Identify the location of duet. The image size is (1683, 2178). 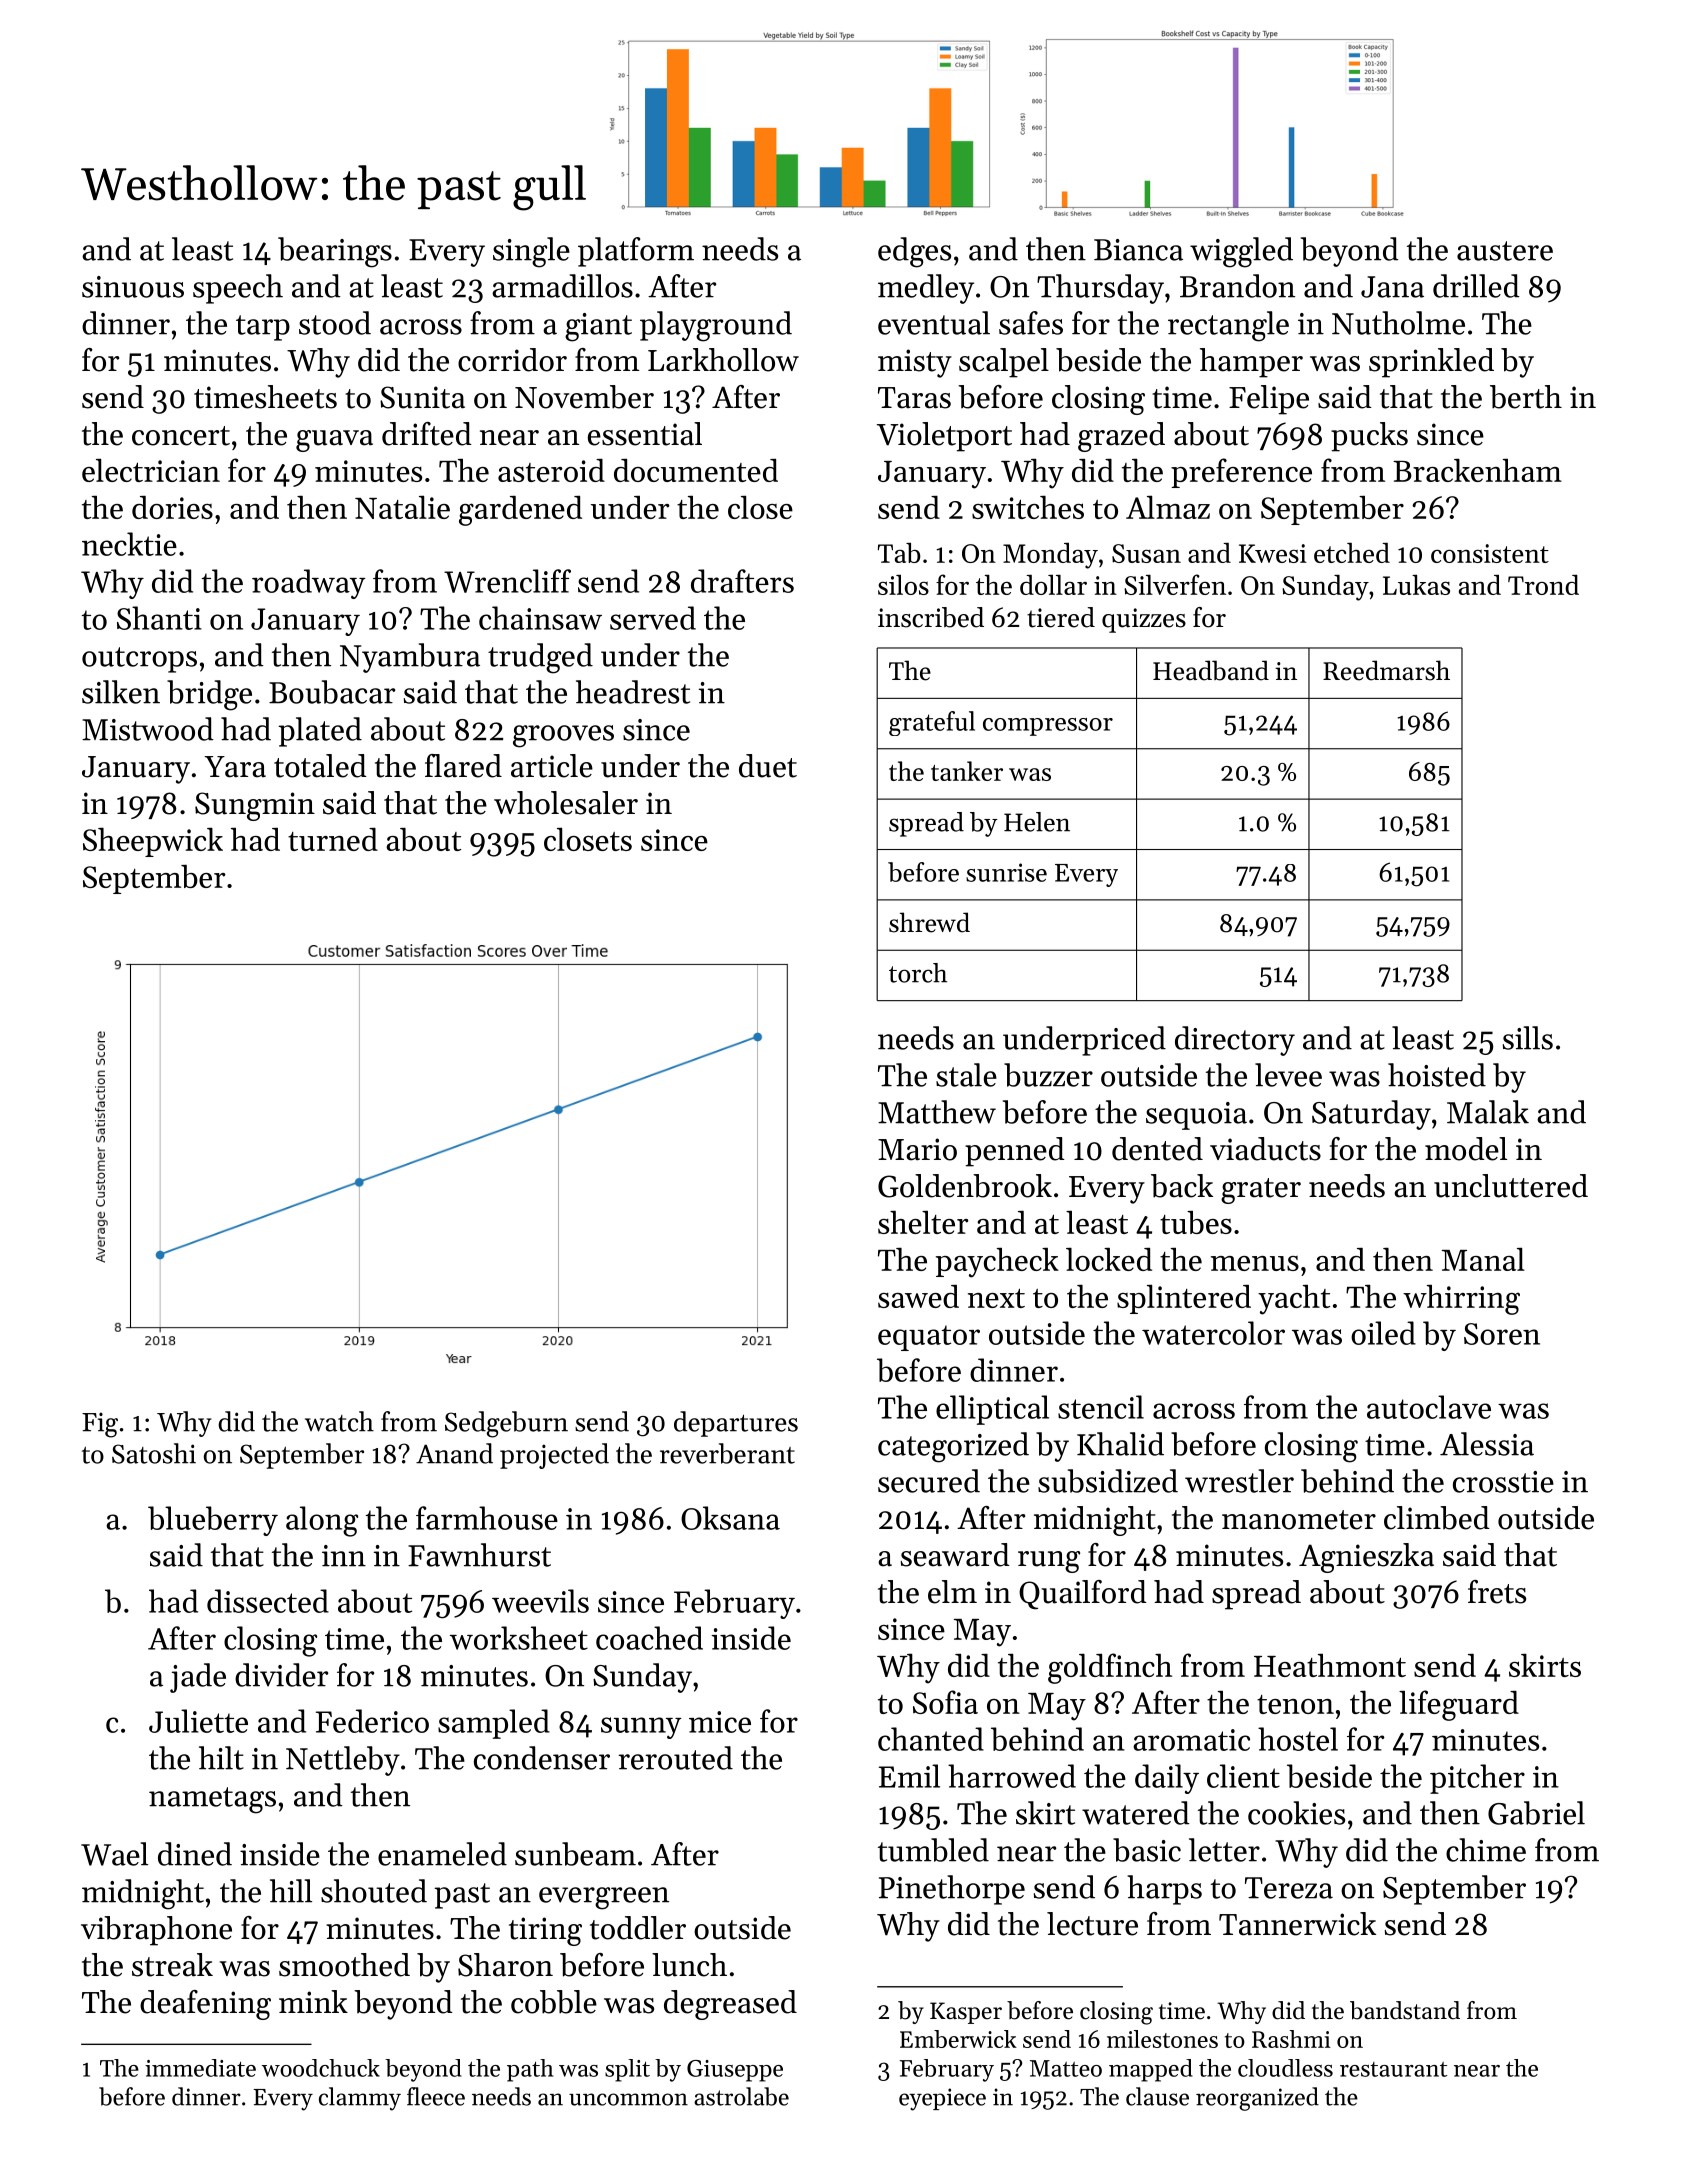
(768, 766).
